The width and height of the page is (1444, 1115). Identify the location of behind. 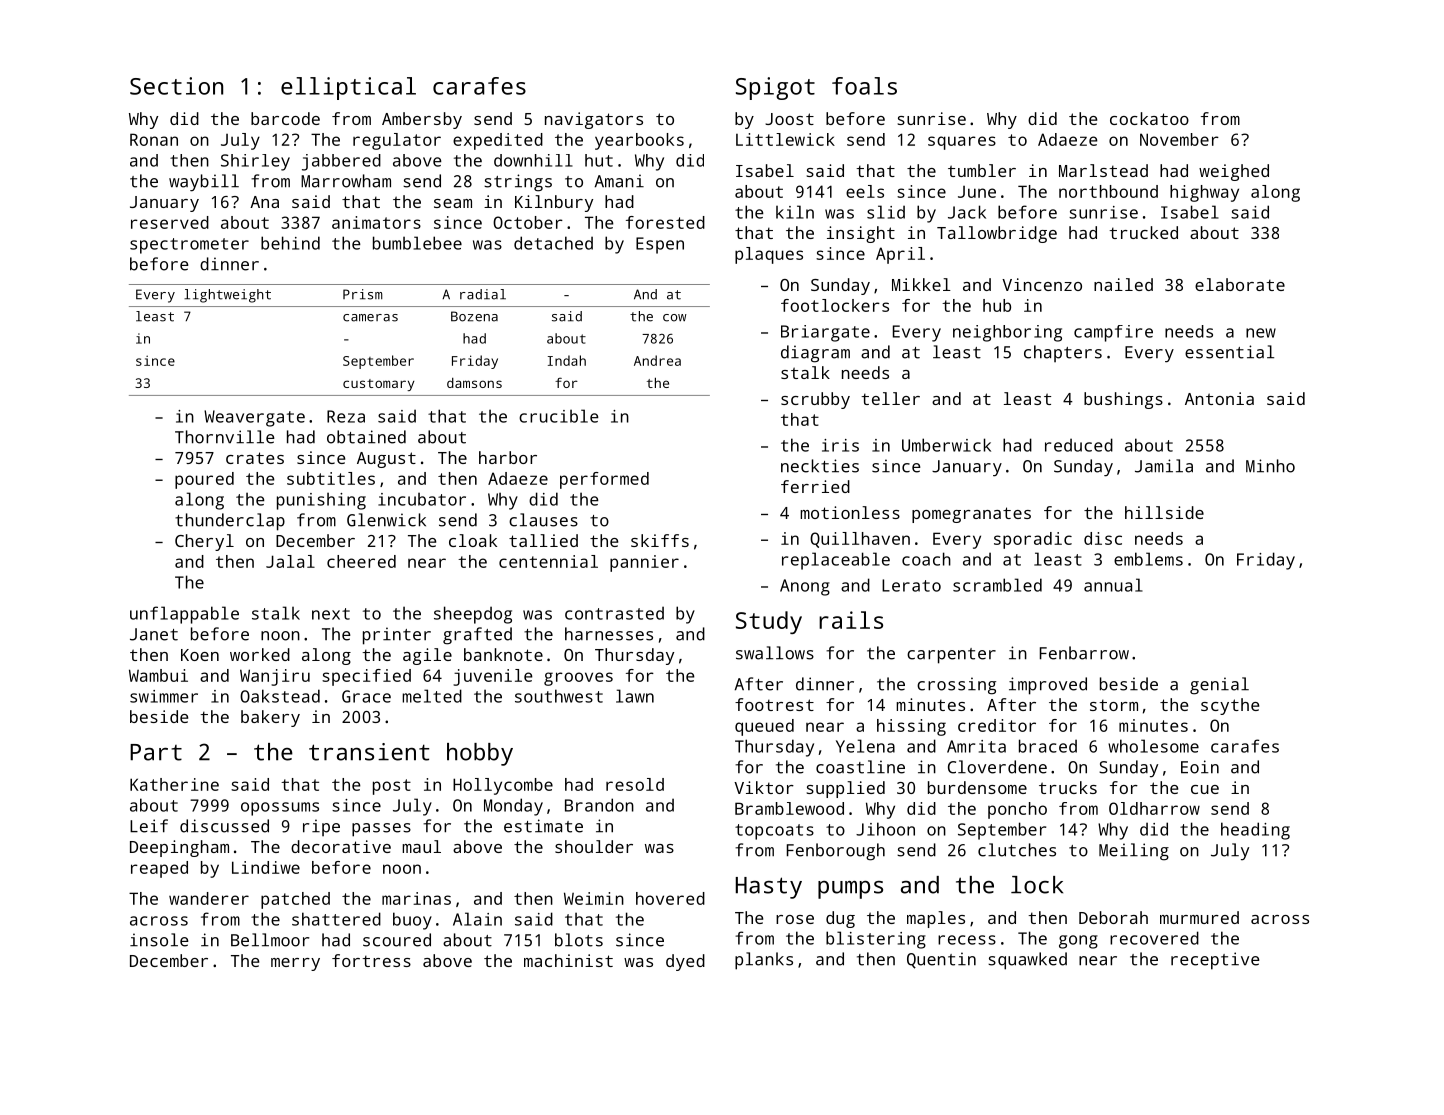
(290, 243).
